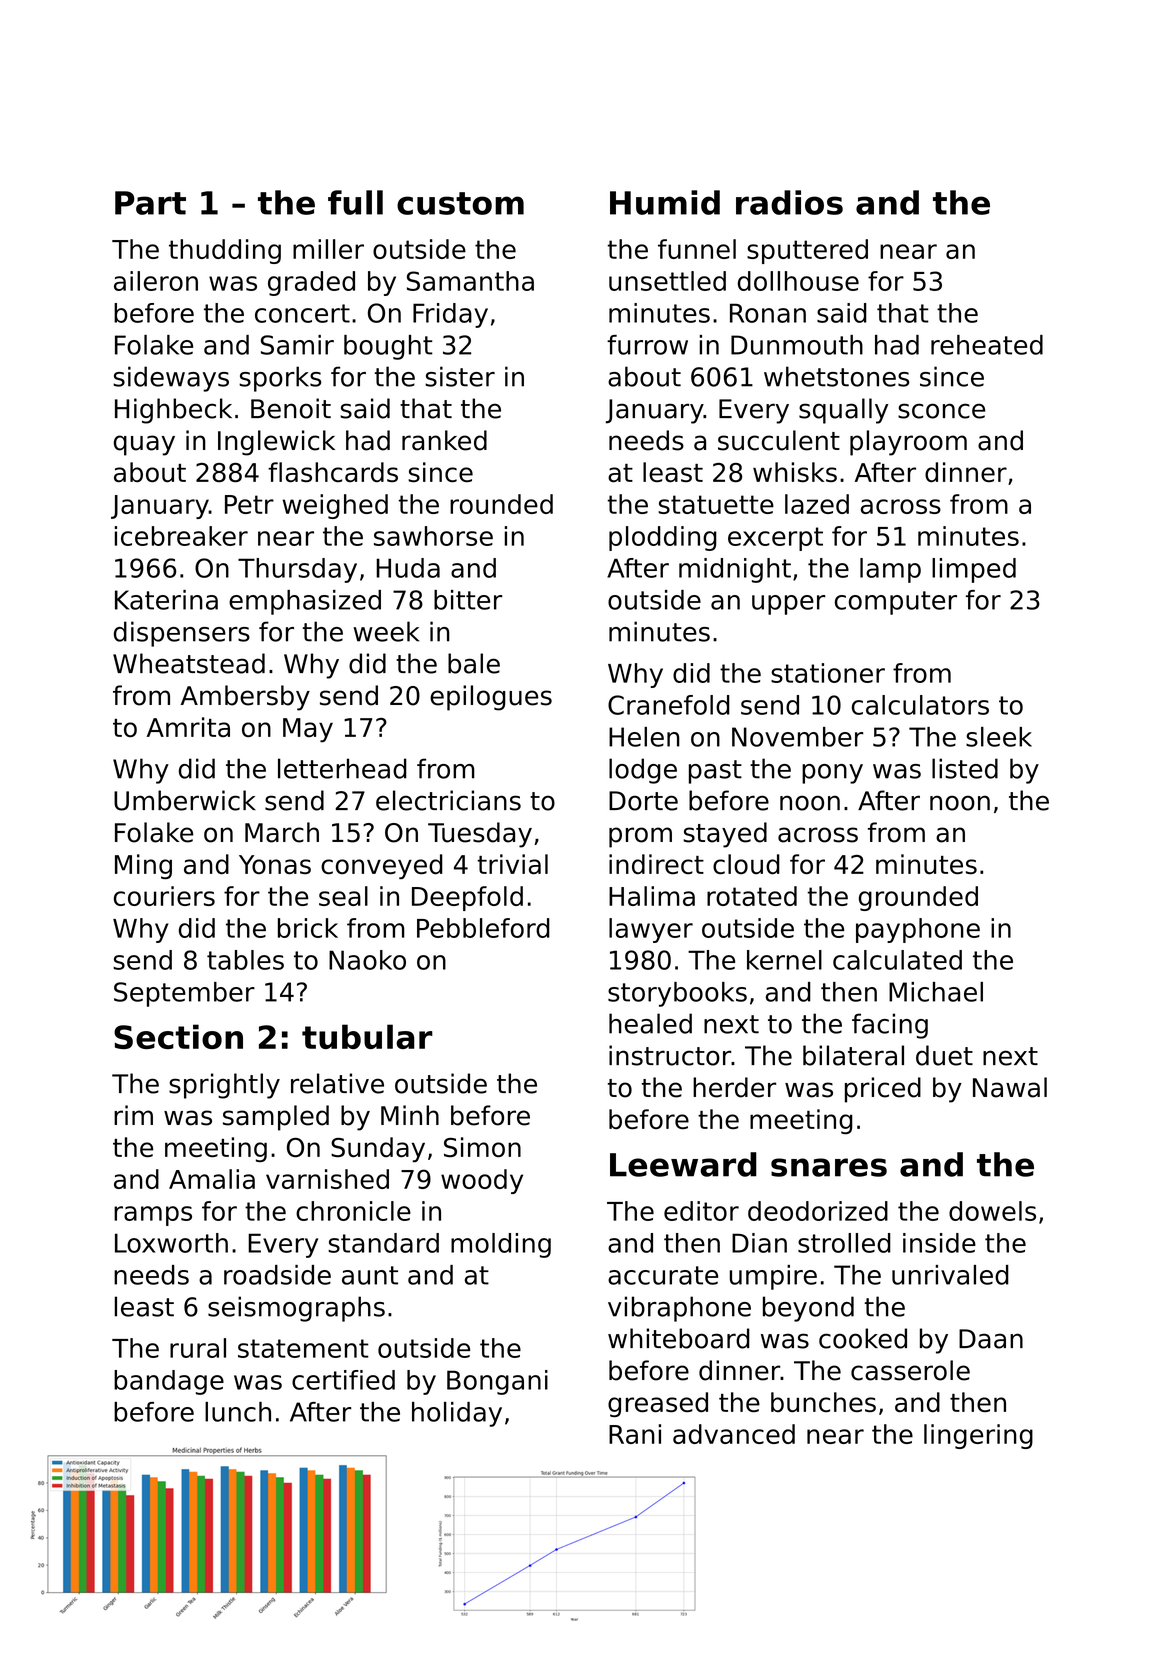 This screenshot has height=1654, width=1165. What do you see at coordinates (355, 202) in the screenshot?
I see `full` at bounding box center [355, 202].
